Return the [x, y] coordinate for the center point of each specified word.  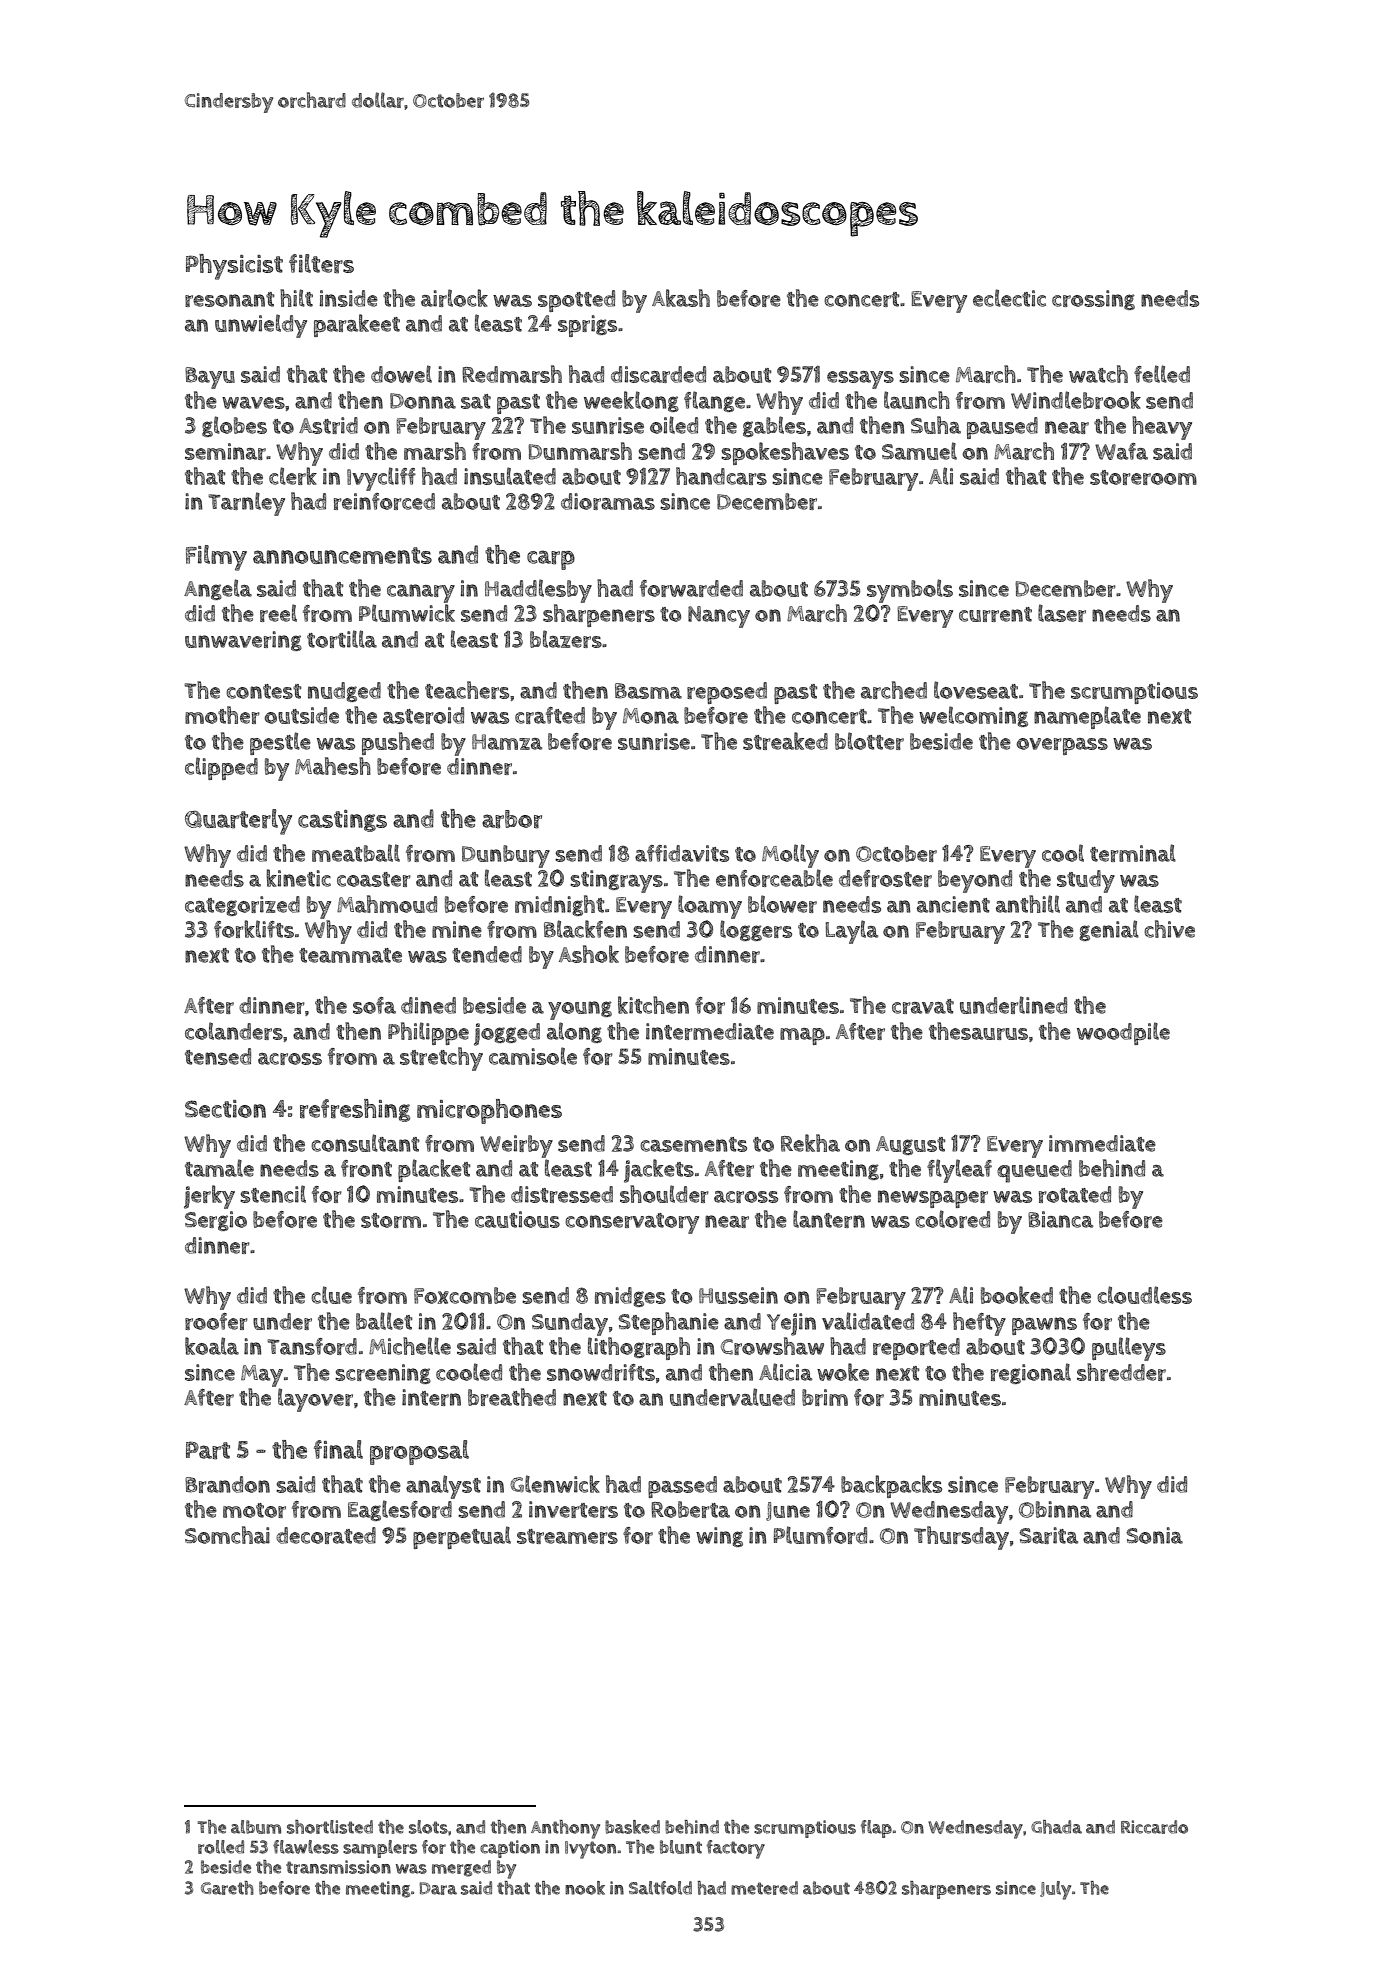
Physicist [234, 267]
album [256, 1827]
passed [682, 1487]
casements [693, 1144]
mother [222, 715]
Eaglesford [400, 1510]
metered [764, 1888]
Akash [681, 298]
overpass [1062, 746]
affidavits [682, 853]
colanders [234, 1031]
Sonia [1154, 1535]
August [911, 1145]
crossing [1093, 300]
